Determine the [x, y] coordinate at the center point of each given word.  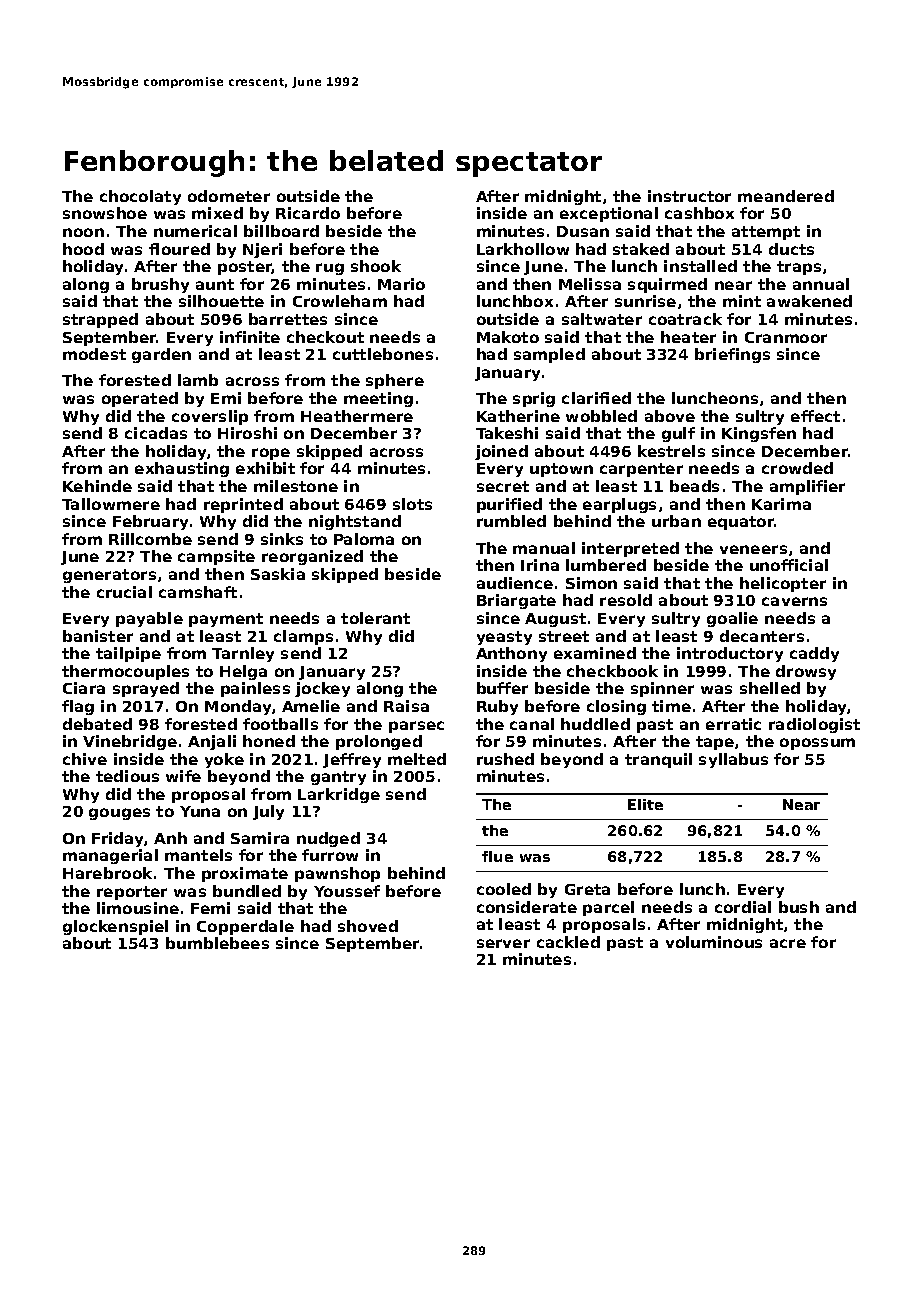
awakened [809, 301]
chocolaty [140, 197]
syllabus [733, 760]
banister [98, 636]
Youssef [347, 891]
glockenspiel [115, 927]
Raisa [406, 706]
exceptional [609, 214]
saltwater [602, 319]
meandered [786, 196]
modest [94, 354]
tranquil [658, 760]
